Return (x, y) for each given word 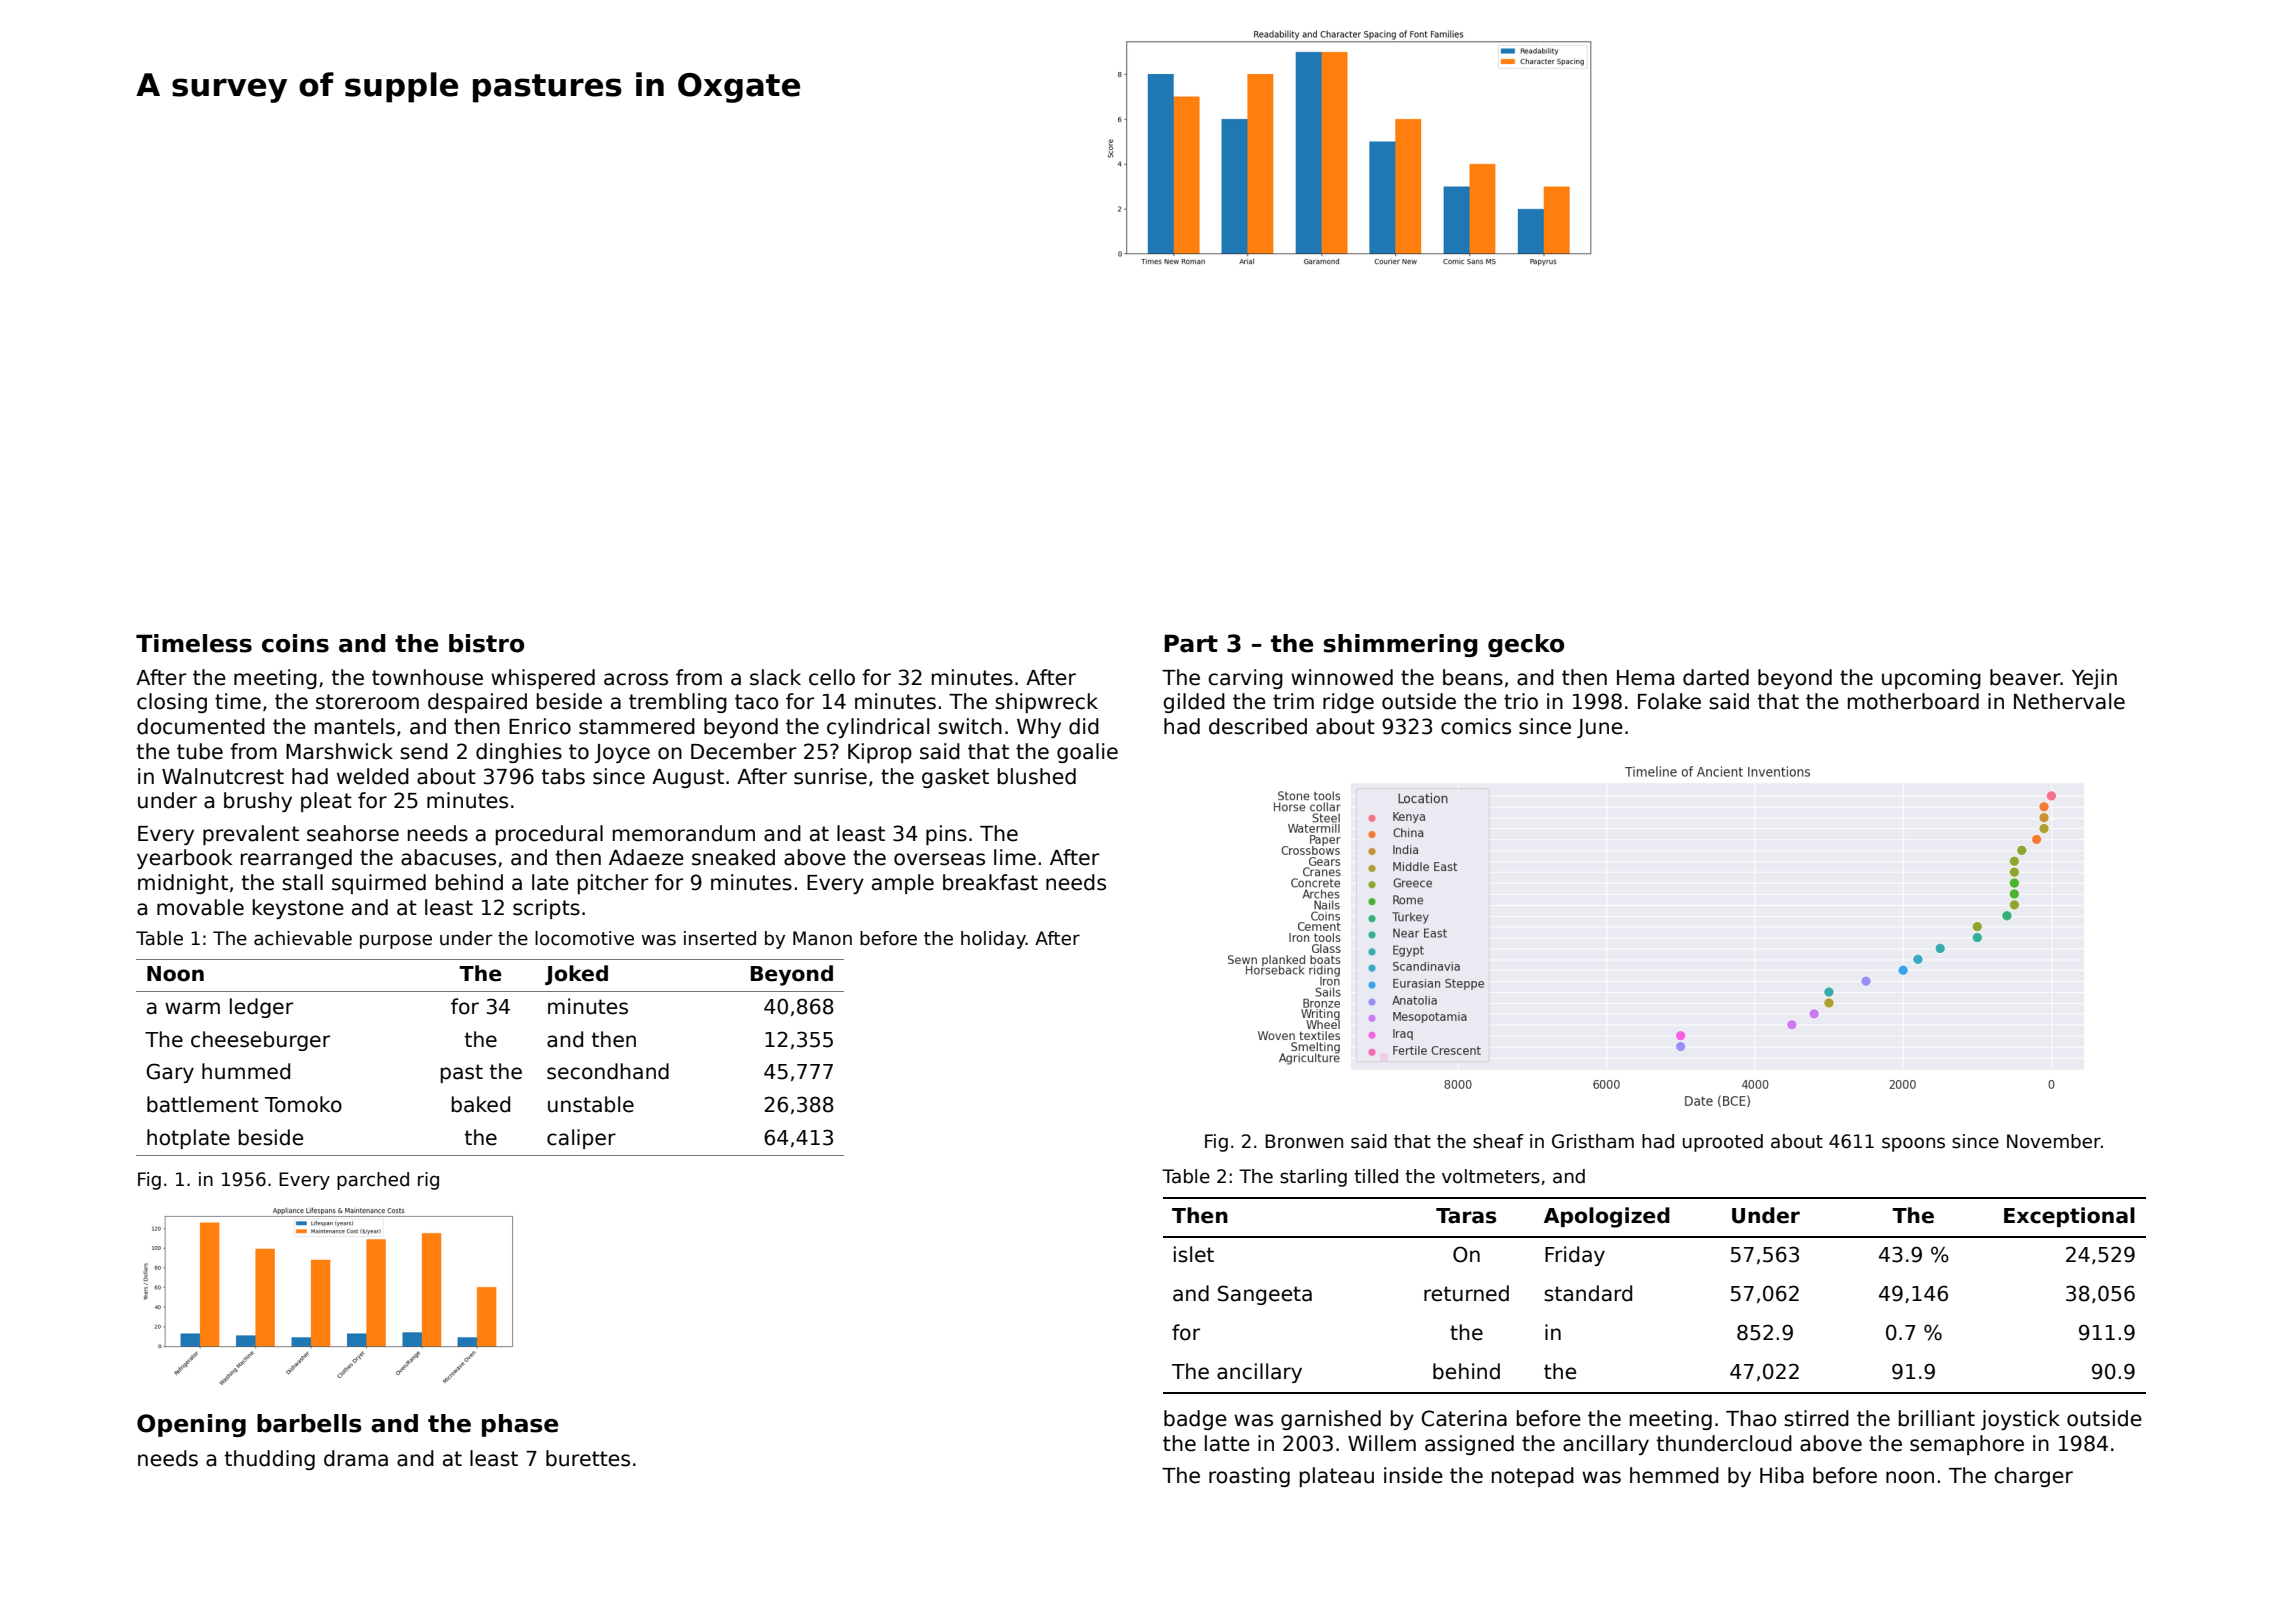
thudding (270, 1460)
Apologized (1607, 1217)
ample (903, 884)
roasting (1249, 1477)
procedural (549, 835)
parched (373, 1181)
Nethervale (2069, 701)
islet (1194, 1254)
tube (200, 751)
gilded (1194, 703)
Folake (1669, 701)
